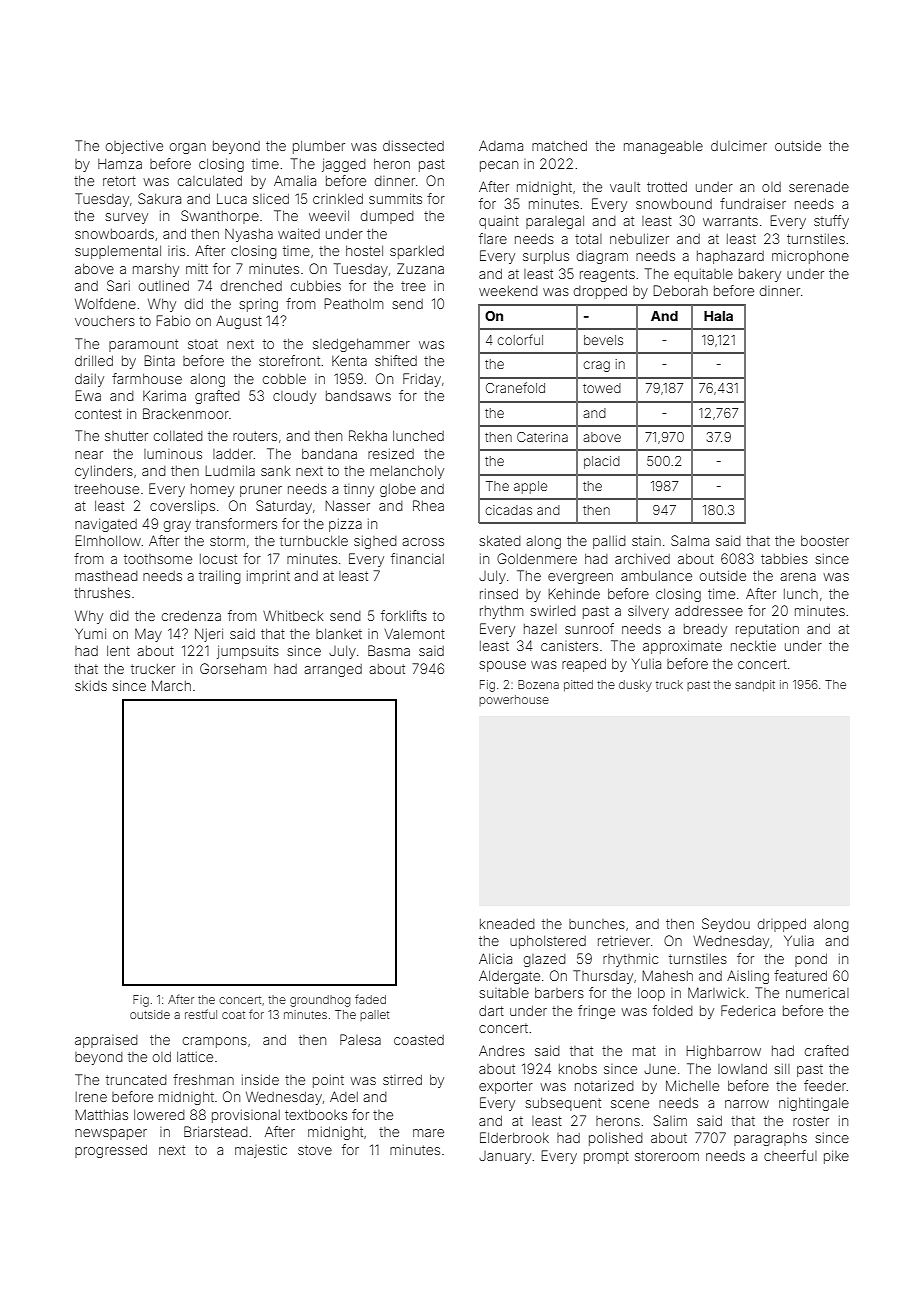 This screenshot has width=924, height=1311. What do you see at coordinates (106, 525) in the screenshot?
I see `navigated` at bounding box center [106, 525].
